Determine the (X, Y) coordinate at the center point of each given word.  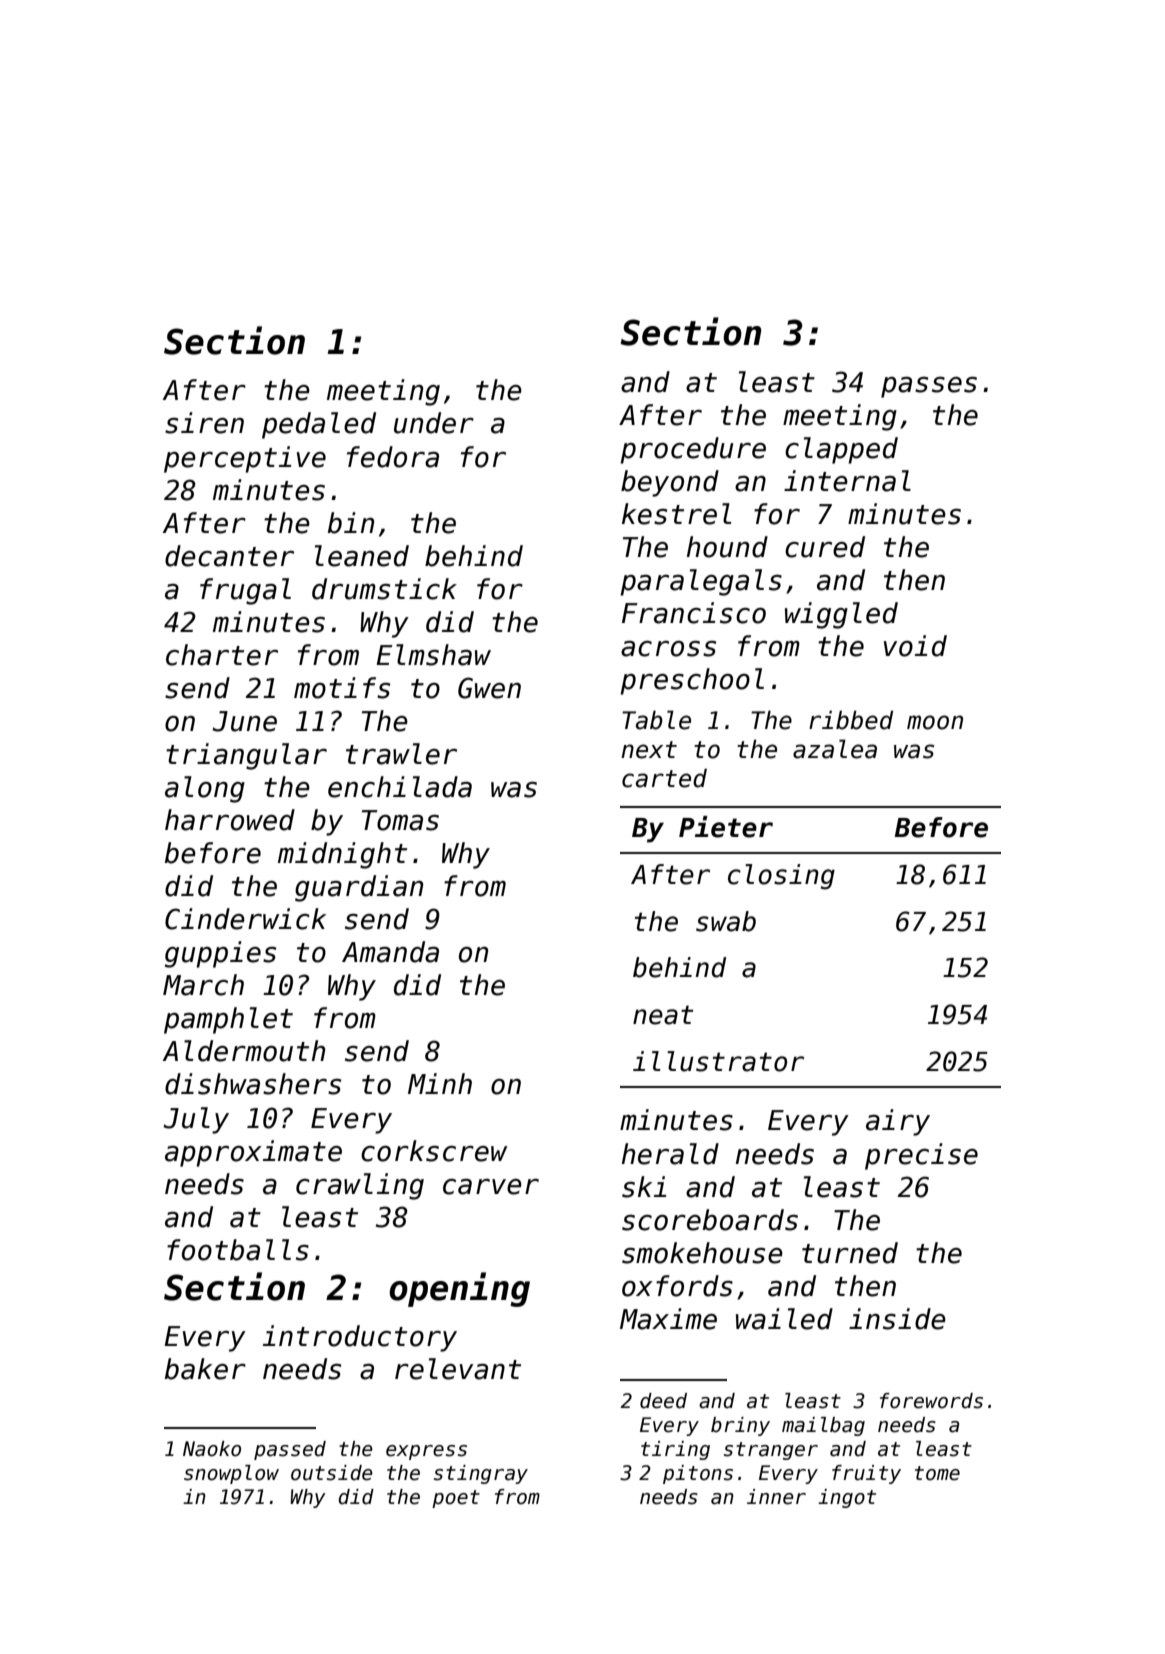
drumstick (384, 589)
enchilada (400, 787)
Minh (440, 1083)
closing (781, 877)
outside (332, 1473)
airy (898, 1122)
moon (935, 722)
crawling (360, 1186)
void (915, 646)
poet (456, 1499)
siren (204, 423)
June (244, 721)
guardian (359, 888)
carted (664, 778)
